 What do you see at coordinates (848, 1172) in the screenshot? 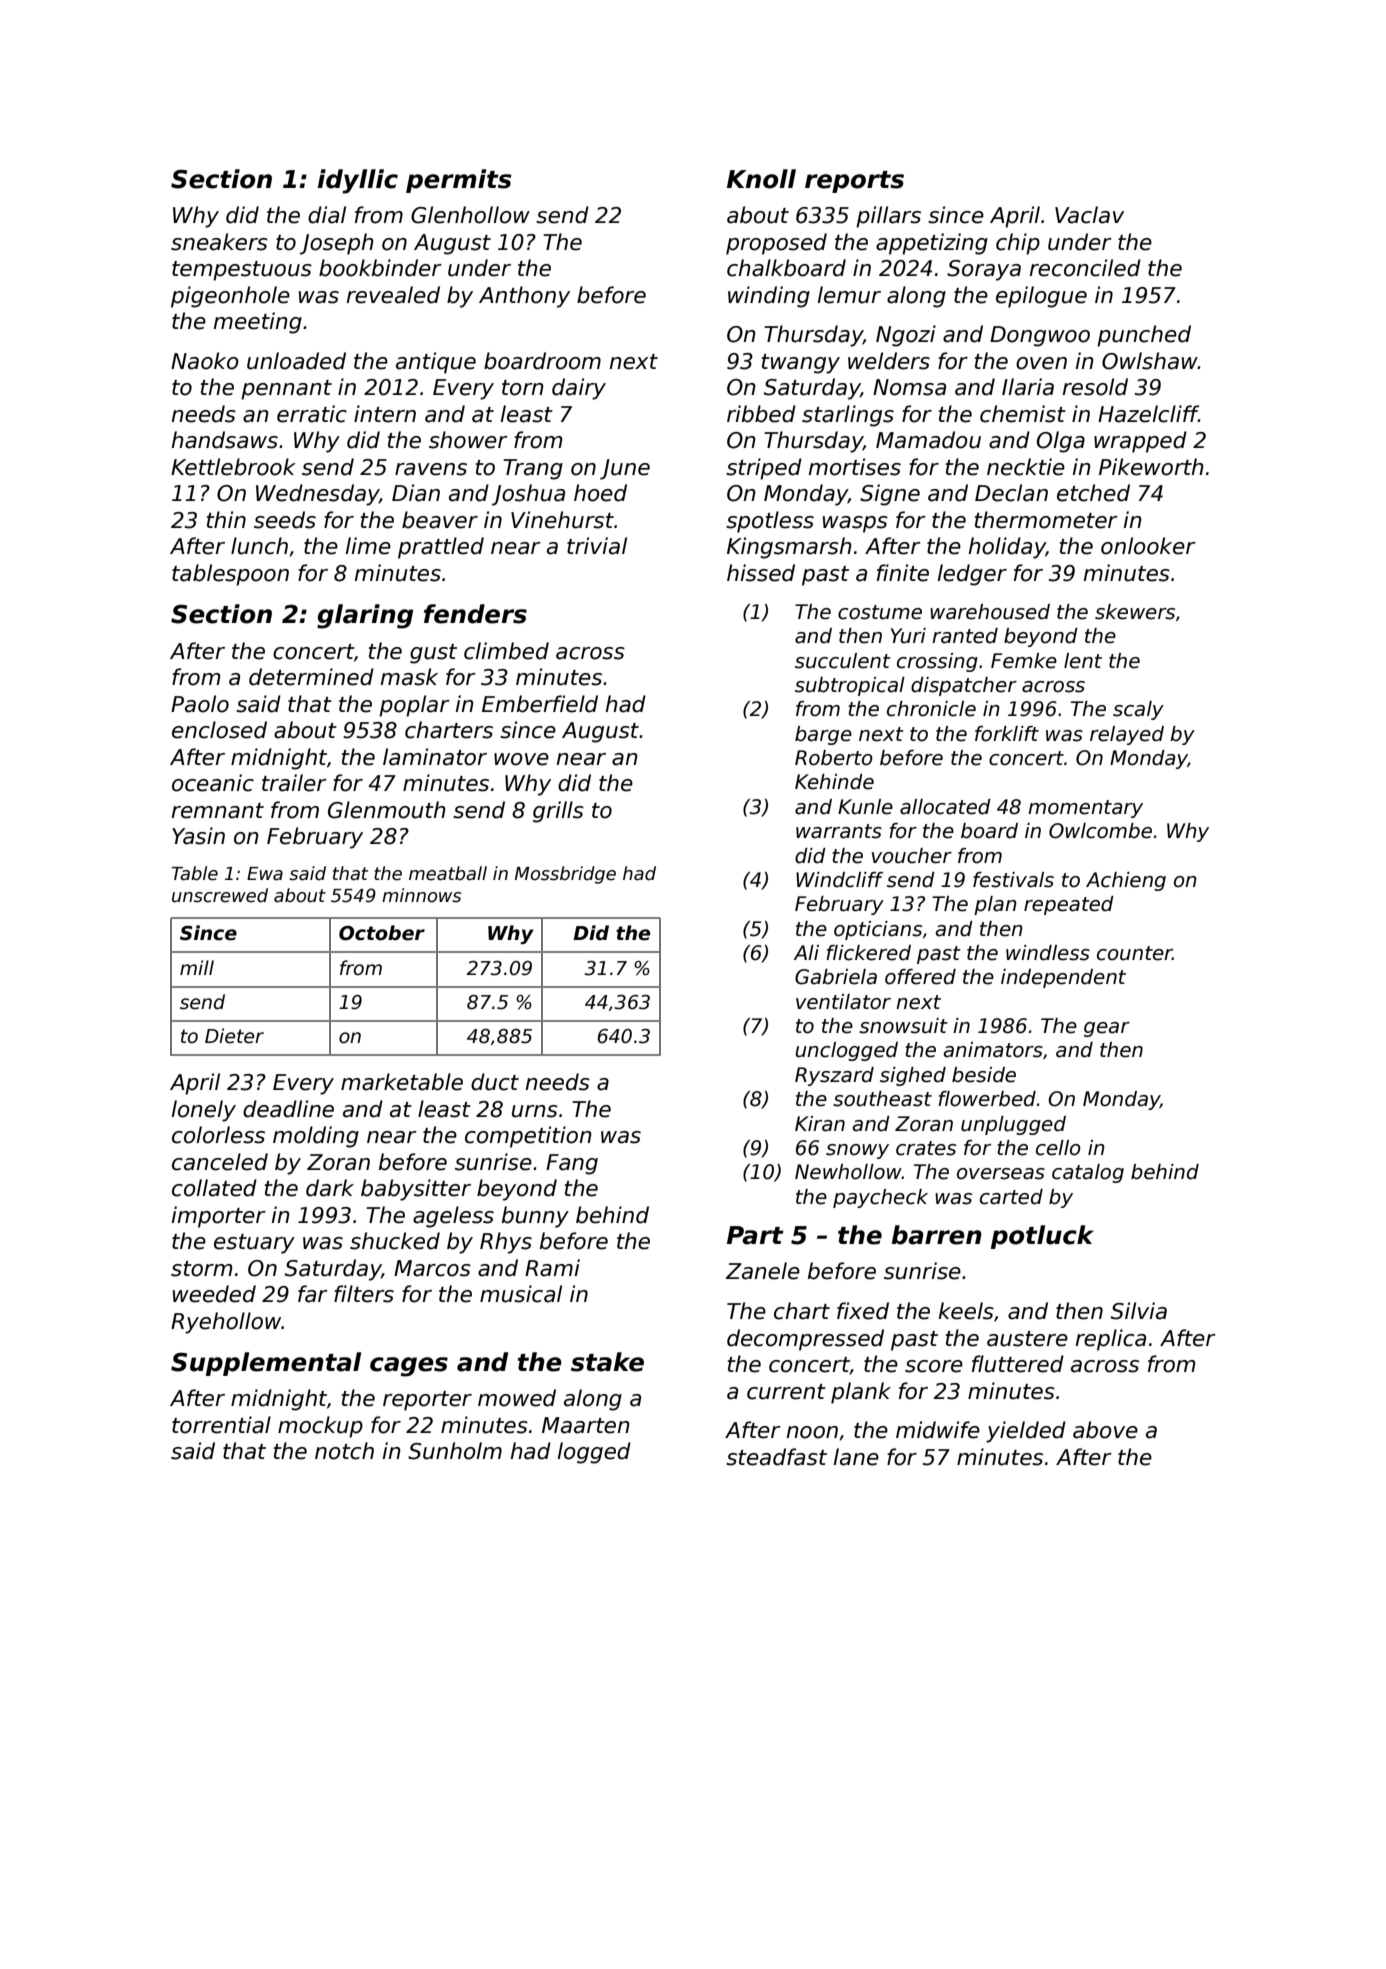
I see `Newhollow` at bounding box center [848, 1172].
